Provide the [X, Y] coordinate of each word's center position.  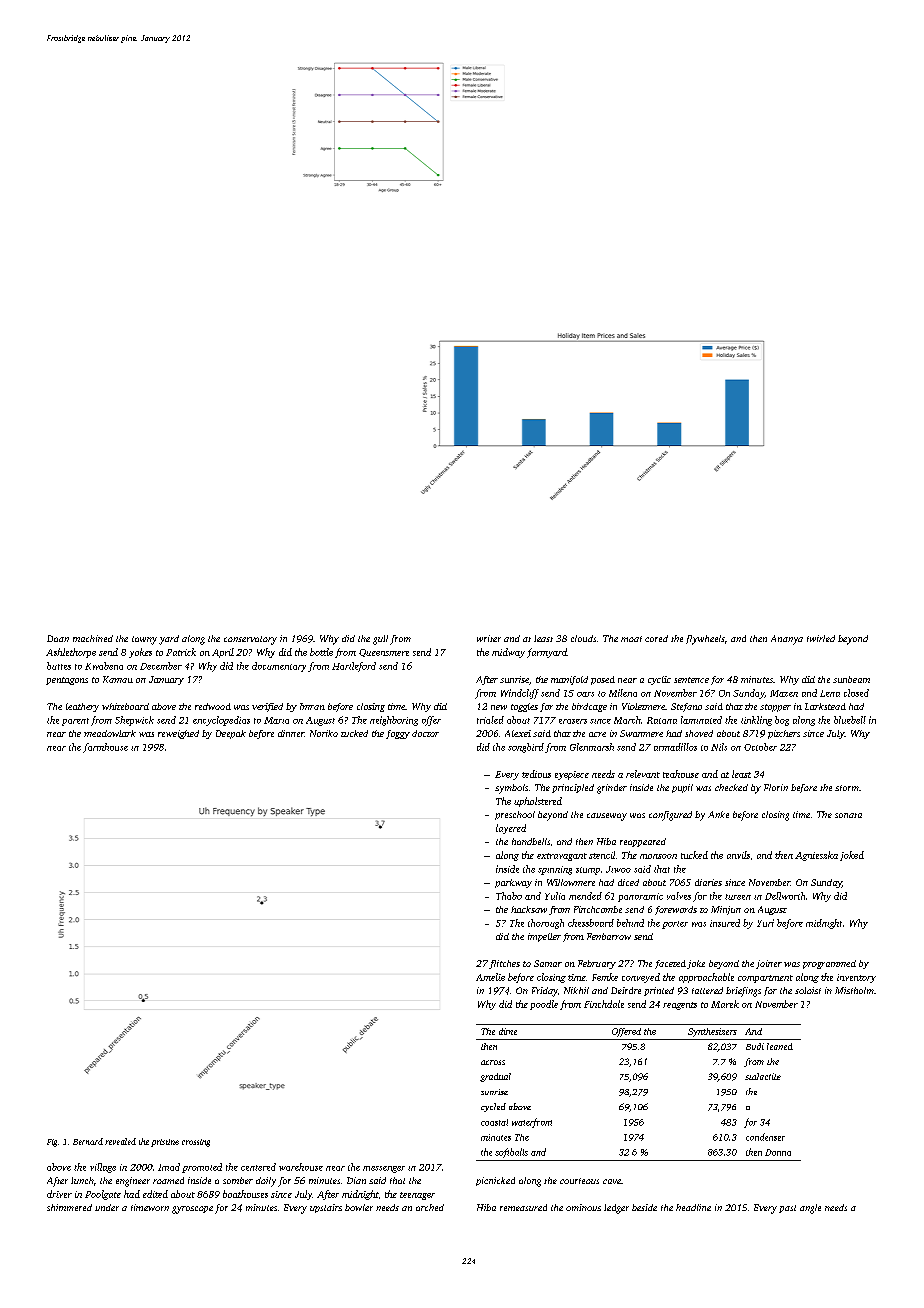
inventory [856, 978]
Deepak [231, 734]
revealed [120, 1141]
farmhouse [105, 748]
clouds [583, 638]
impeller [544, 937]
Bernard [88, 1141]
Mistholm [854, 990]
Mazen [784, 693]
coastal [494, 1122]
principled [573, 788]
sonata [848, 815]
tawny [144, 640]
